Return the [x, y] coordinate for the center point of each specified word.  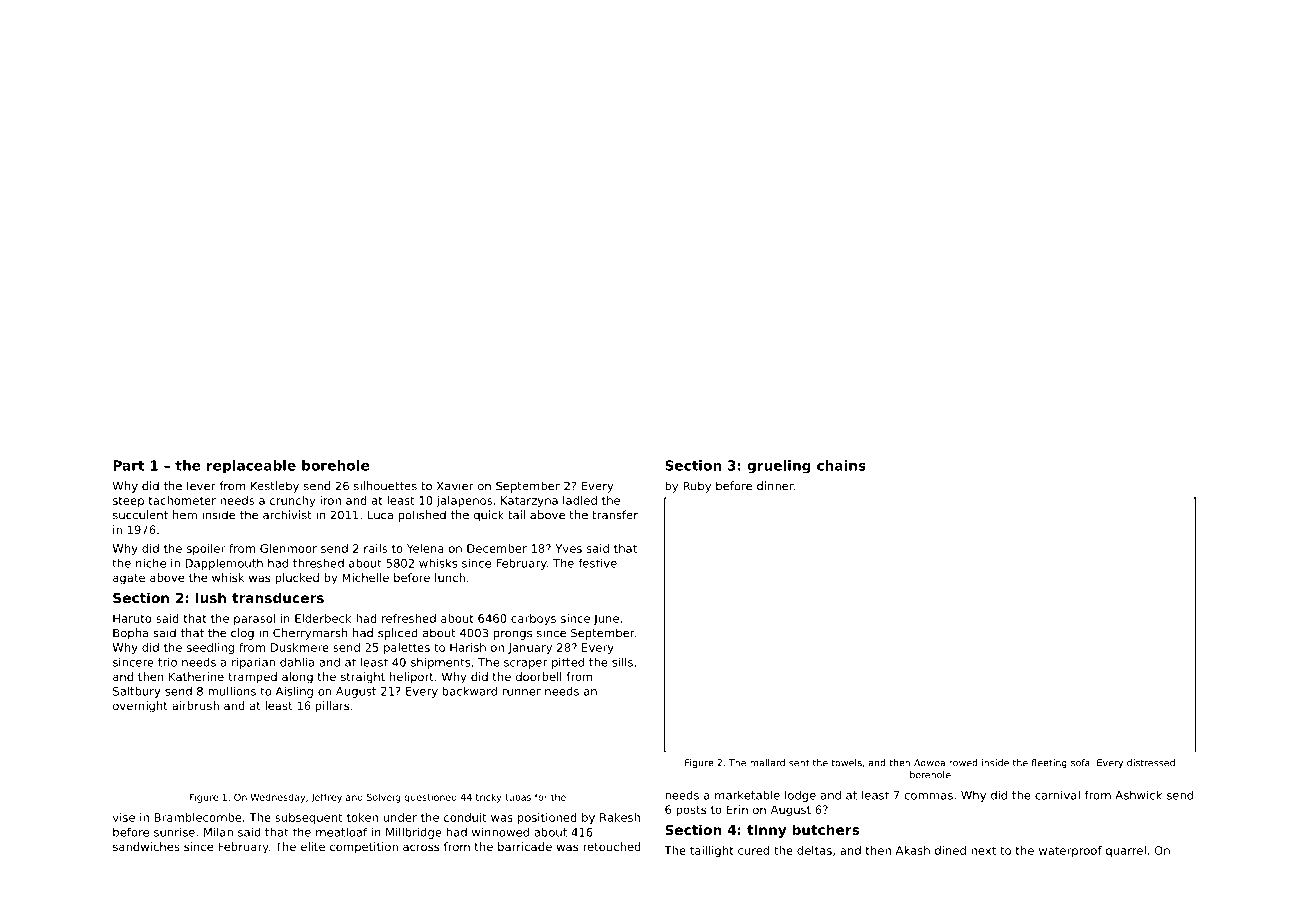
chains [841, 465]
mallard [767, 763]
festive [597, 563]
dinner [775, 486]
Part [129, 465]
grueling [779, 467]
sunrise [174, 832]
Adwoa [929, 763]
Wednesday [277, 798]
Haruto [132, 618]
